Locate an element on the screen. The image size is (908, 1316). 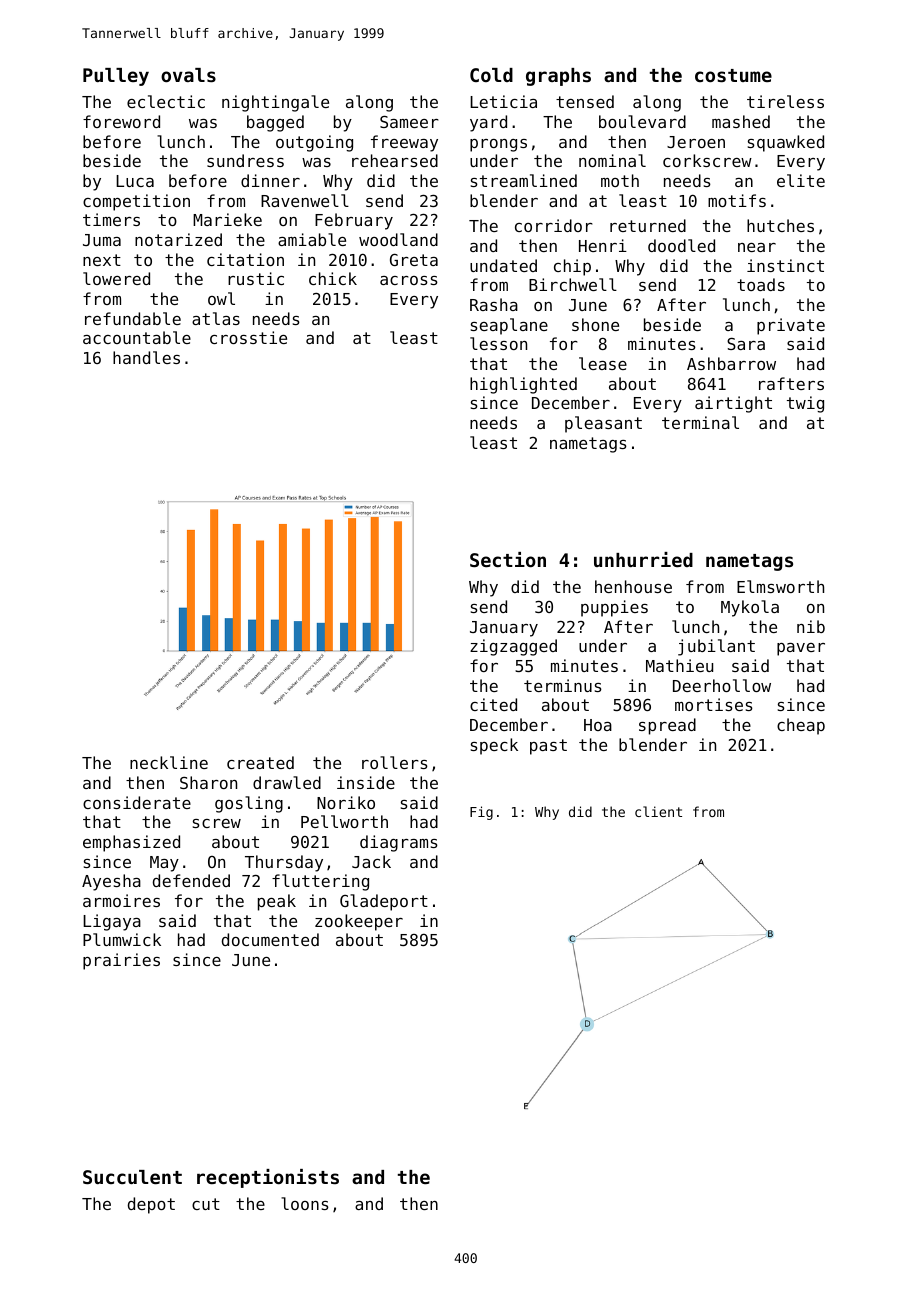
unhurried is located at coordinates (643, 559).
